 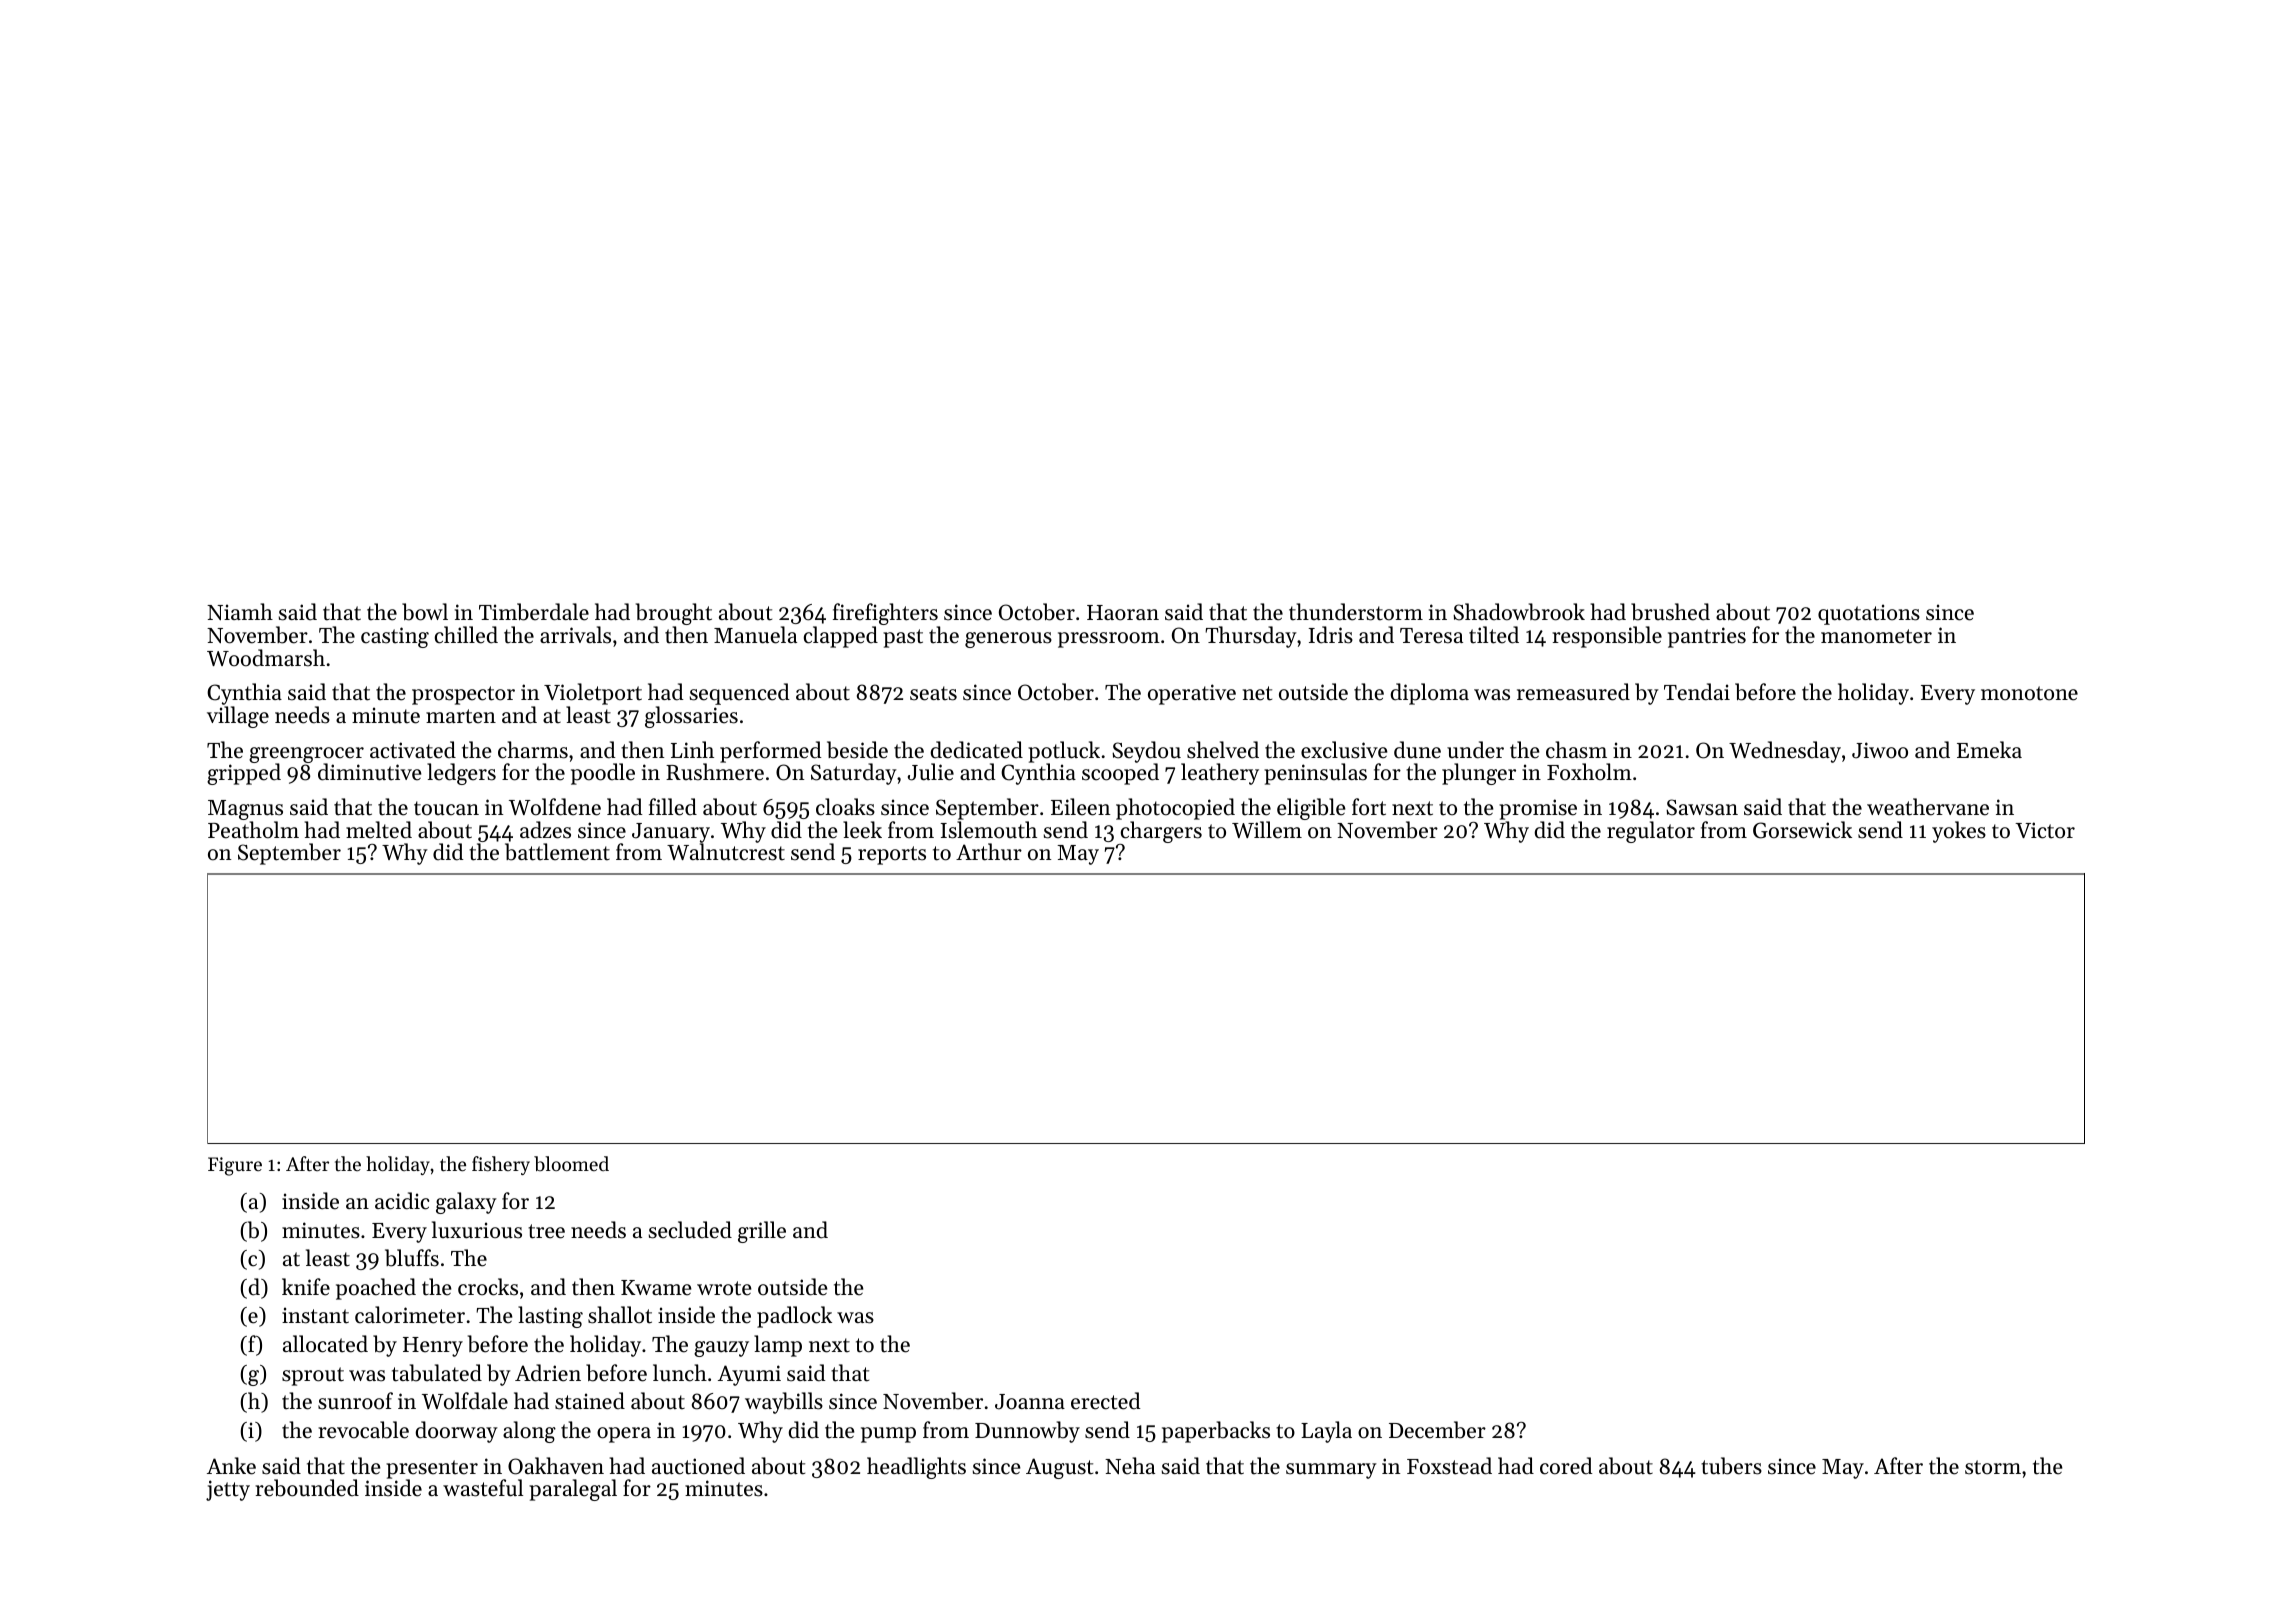 What do you see at coordinates (1731, 1466) in the screenshot?
I see `tubers` at bounding box center [1731, 1466].
